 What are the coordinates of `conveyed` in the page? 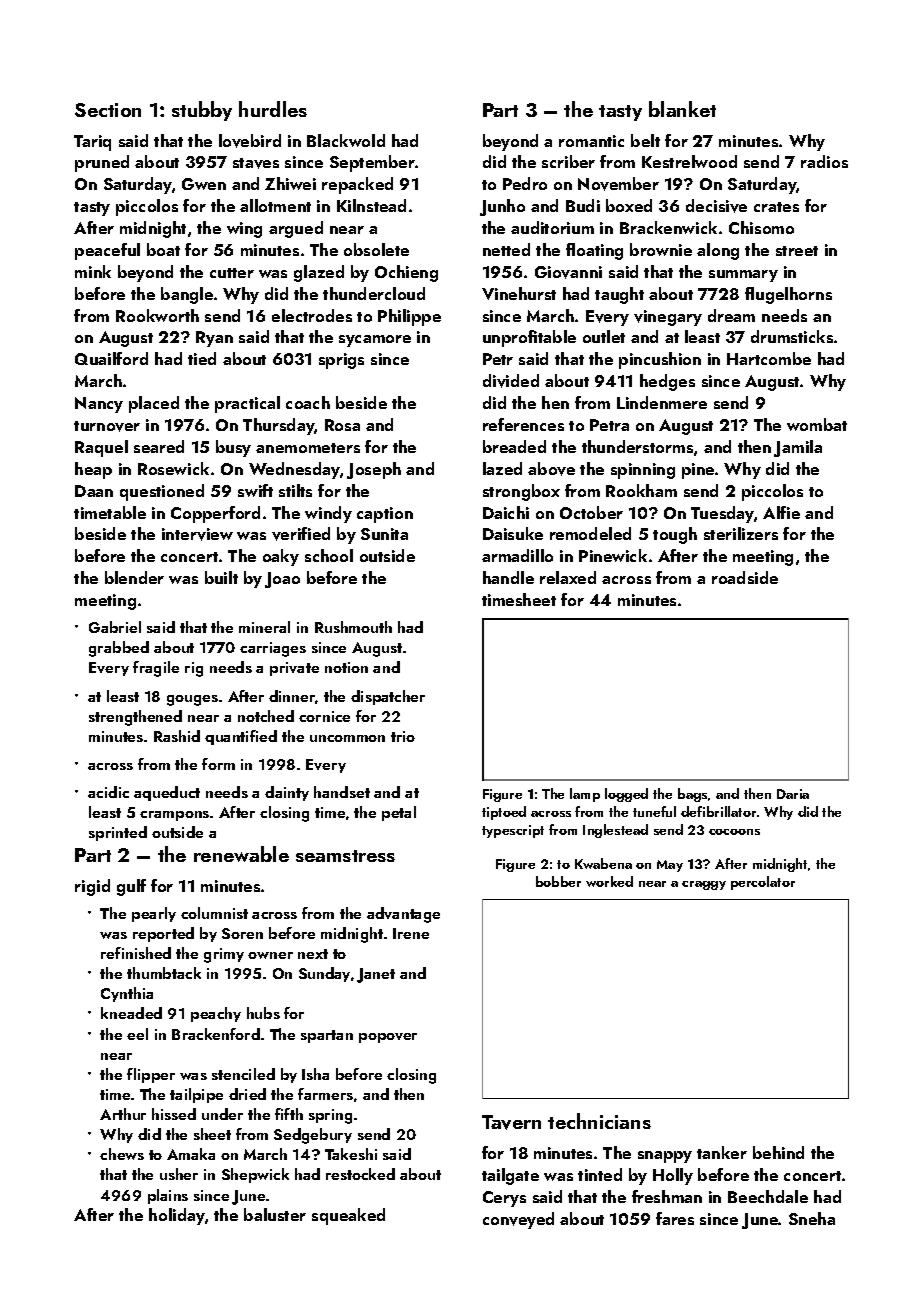 It's located at (518, 1220).
